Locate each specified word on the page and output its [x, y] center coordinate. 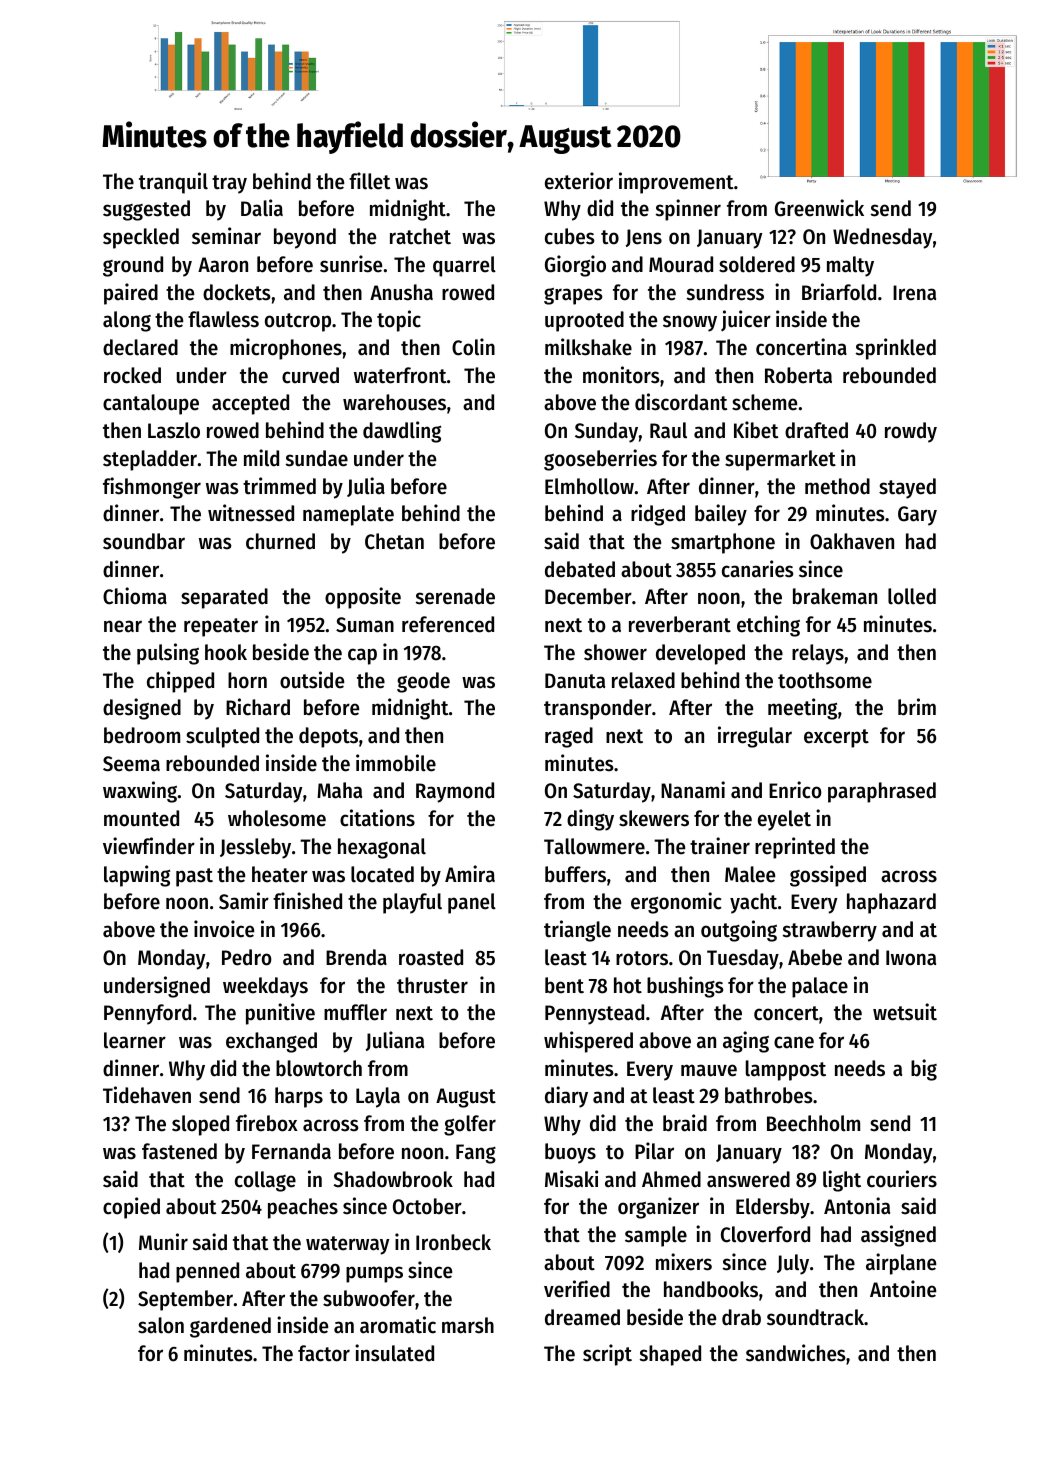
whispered [588, 1042]
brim [917, 707]
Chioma [135, 596]
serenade [455, 596]
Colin [473, 347]
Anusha [401, 292]
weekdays [265, 987]
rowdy [911, 432]
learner [135, 1040]
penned [207, 1272]
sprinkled [896, 349]
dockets [236, 292]
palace [820, 987]
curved [310, 375]
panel [472, 903]
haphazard [891, 903]
